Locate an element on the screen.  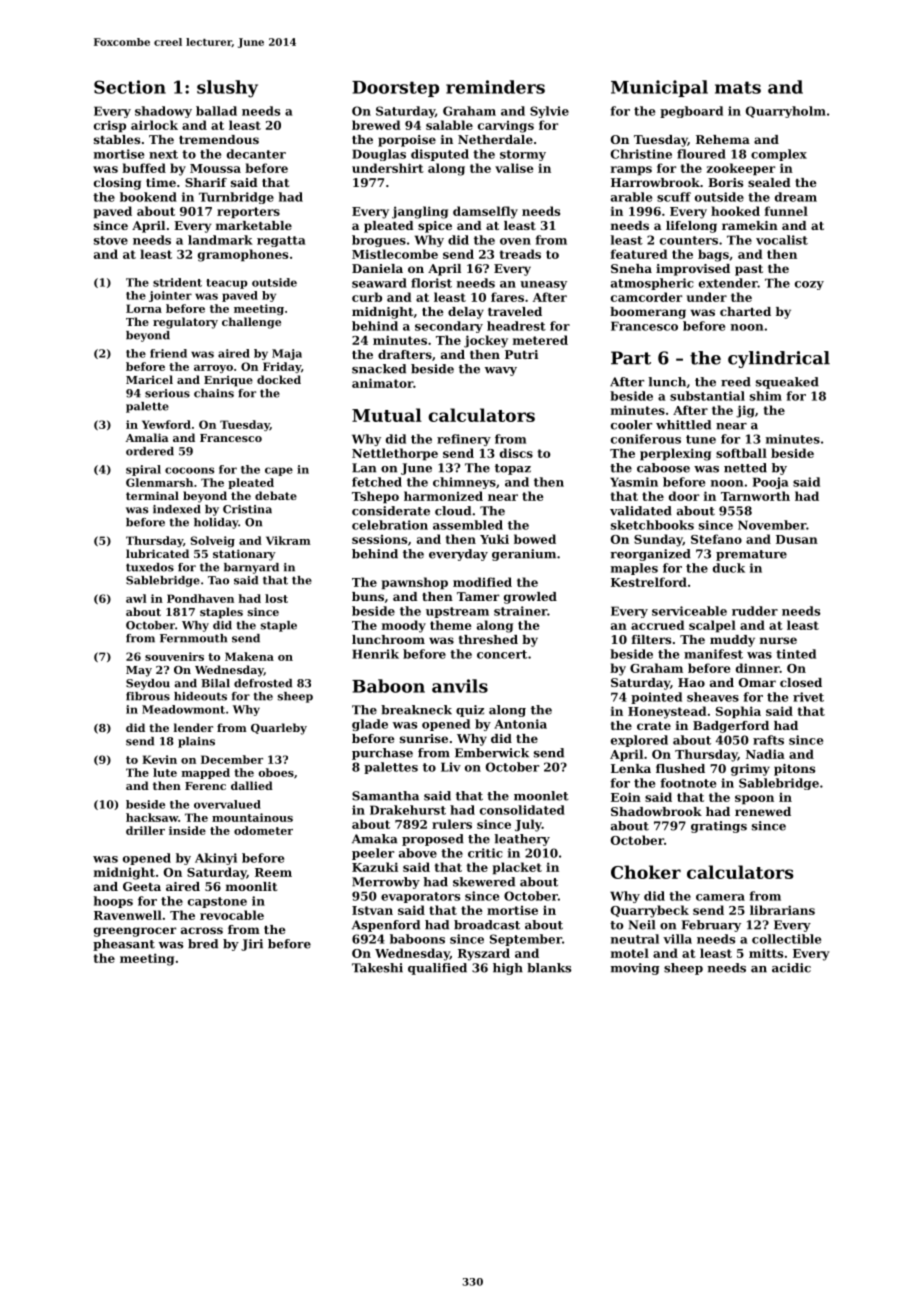
softball is located at coordinates (741, 453).
